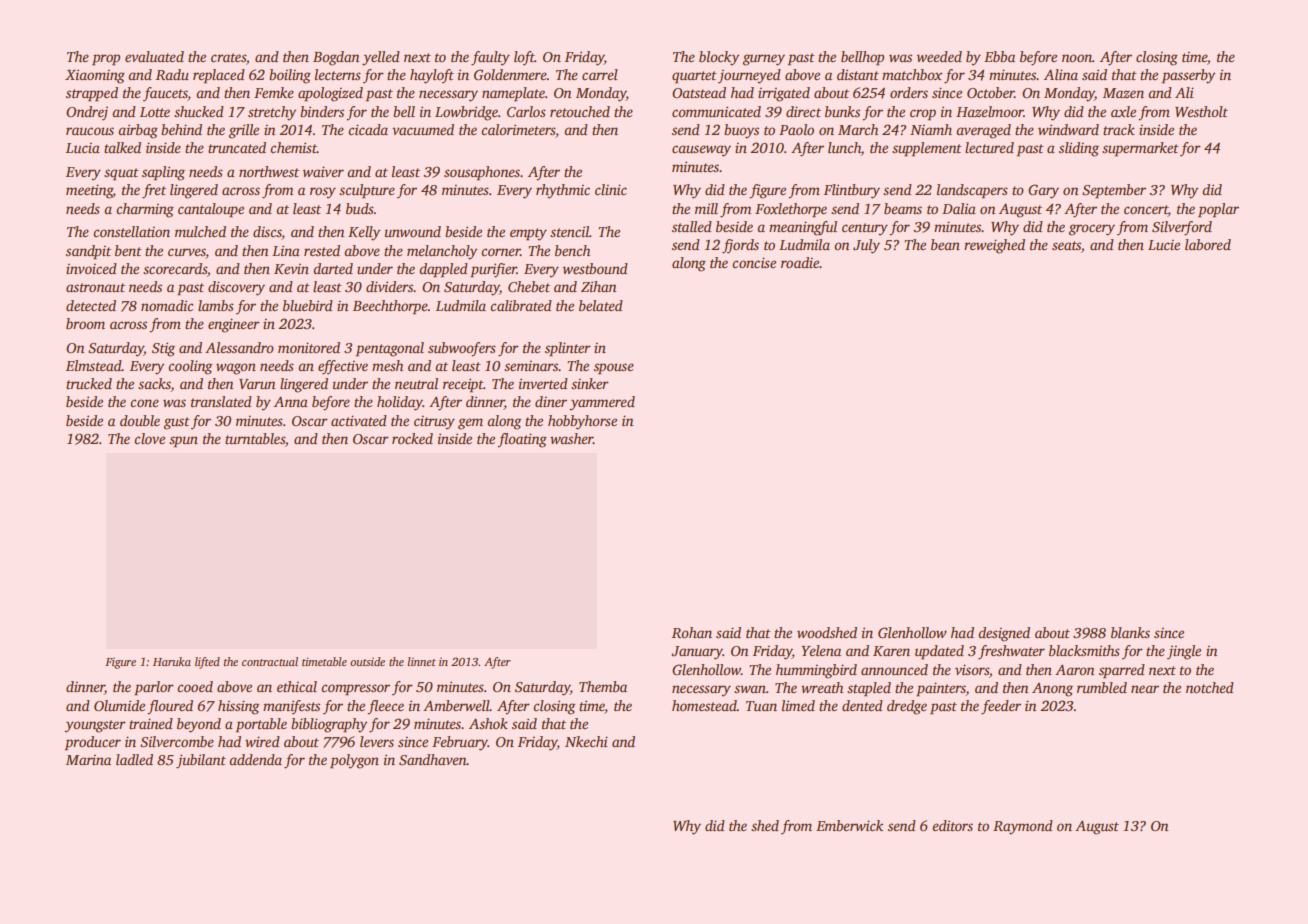 The width and height of the screenshot is (1308, 924). What do you see at coordinates (750, 689) in the screenshot?
I see `swan` at bounding box center [750, 689].
